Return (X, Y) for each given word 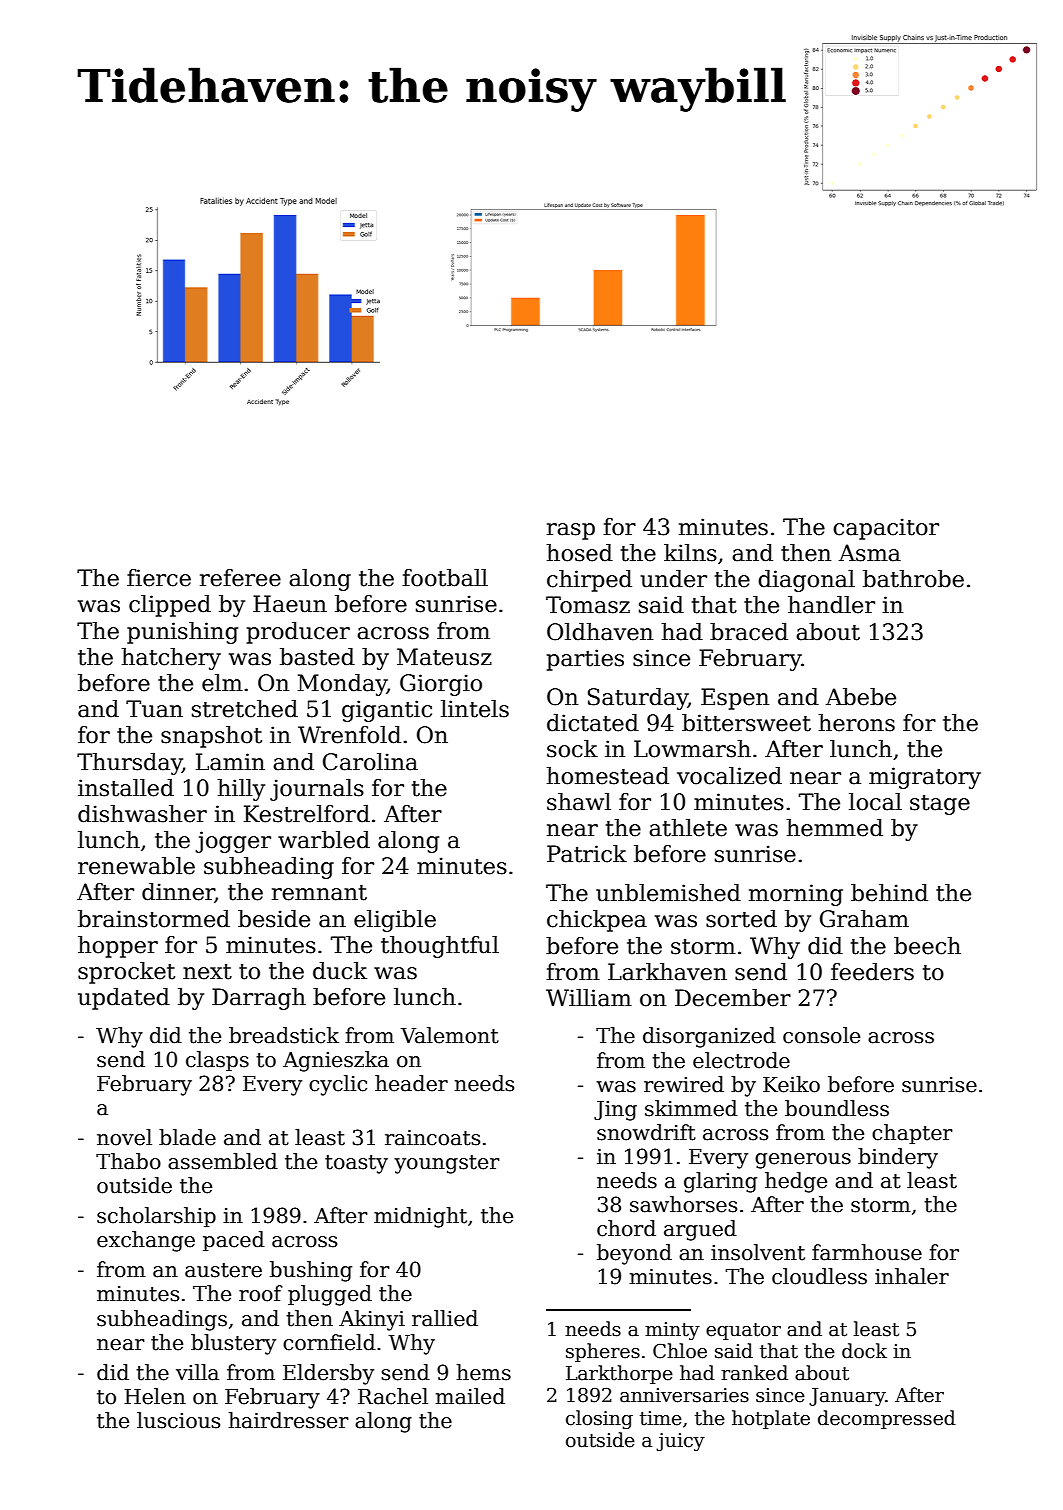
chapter (912, 1134)
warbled (324, 840)
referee (240, 578)
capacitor (886, 529)
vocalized (729, 776)
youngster (447, 1164)
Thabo (128, 1161)
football (445, 578)
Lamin (230, 762)
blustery (233, 1344)
